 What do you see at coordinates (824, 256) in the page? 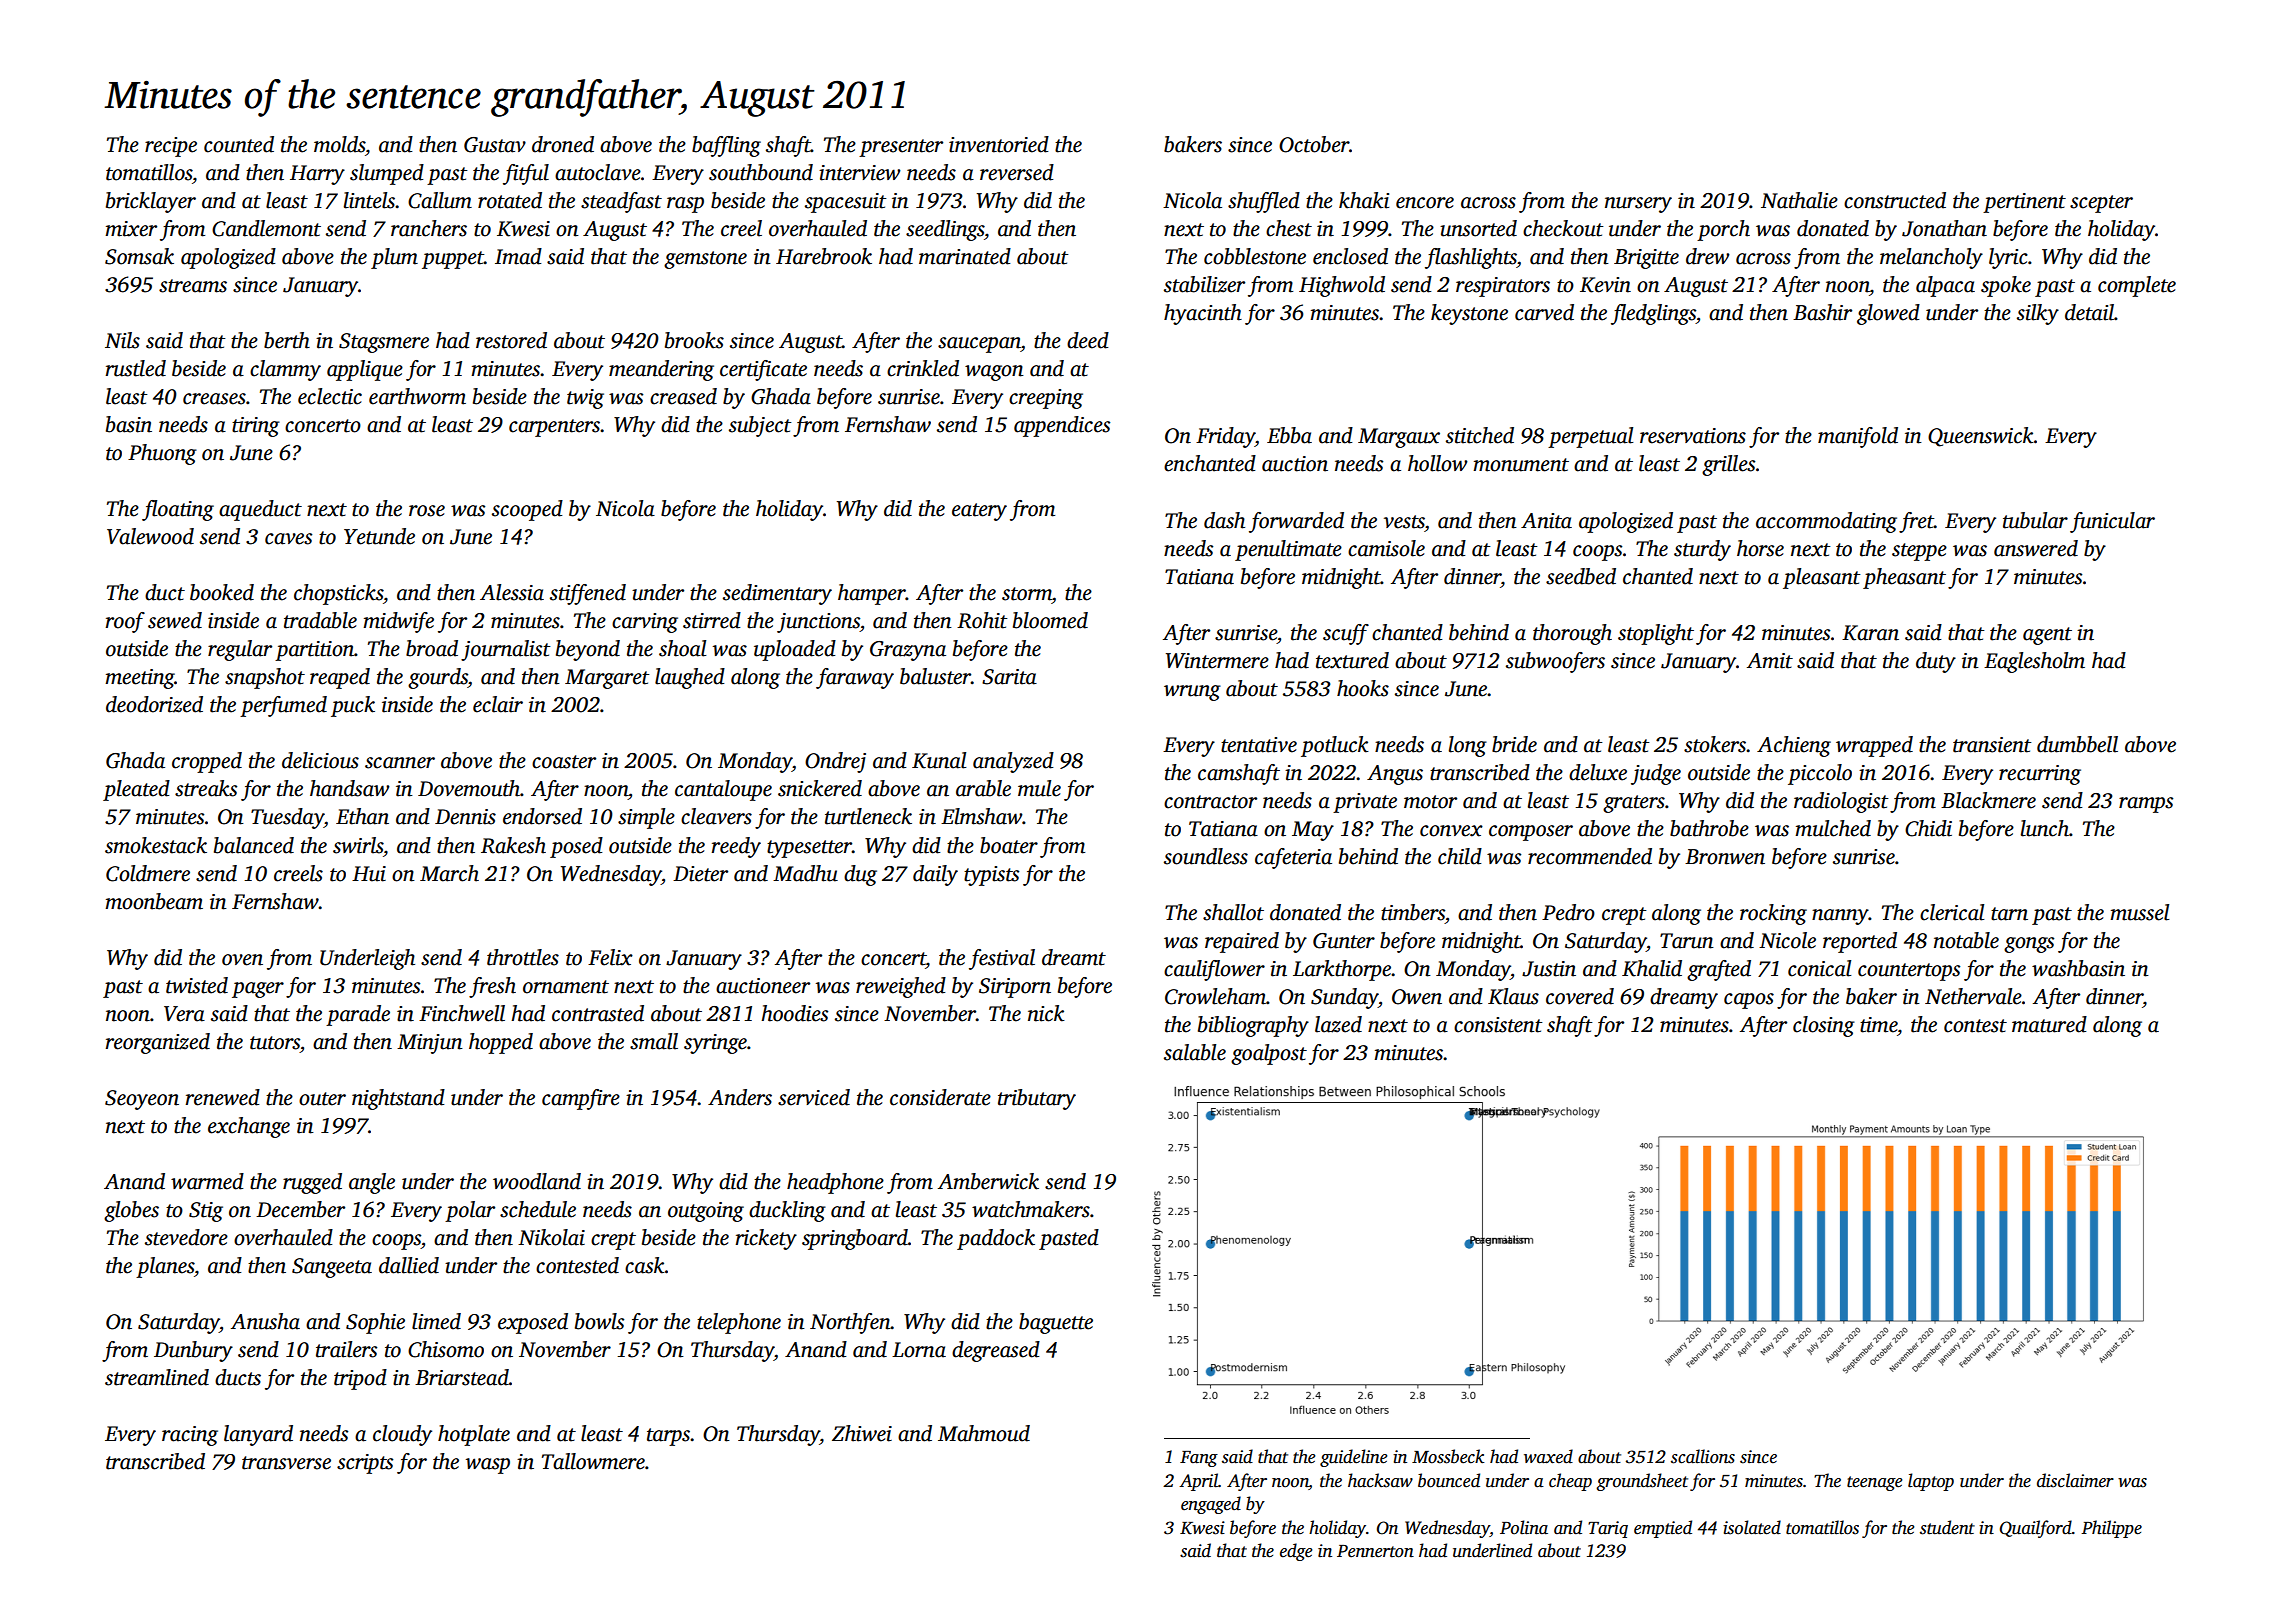
I see `Harebrook` at bounding box center [824, 256].
